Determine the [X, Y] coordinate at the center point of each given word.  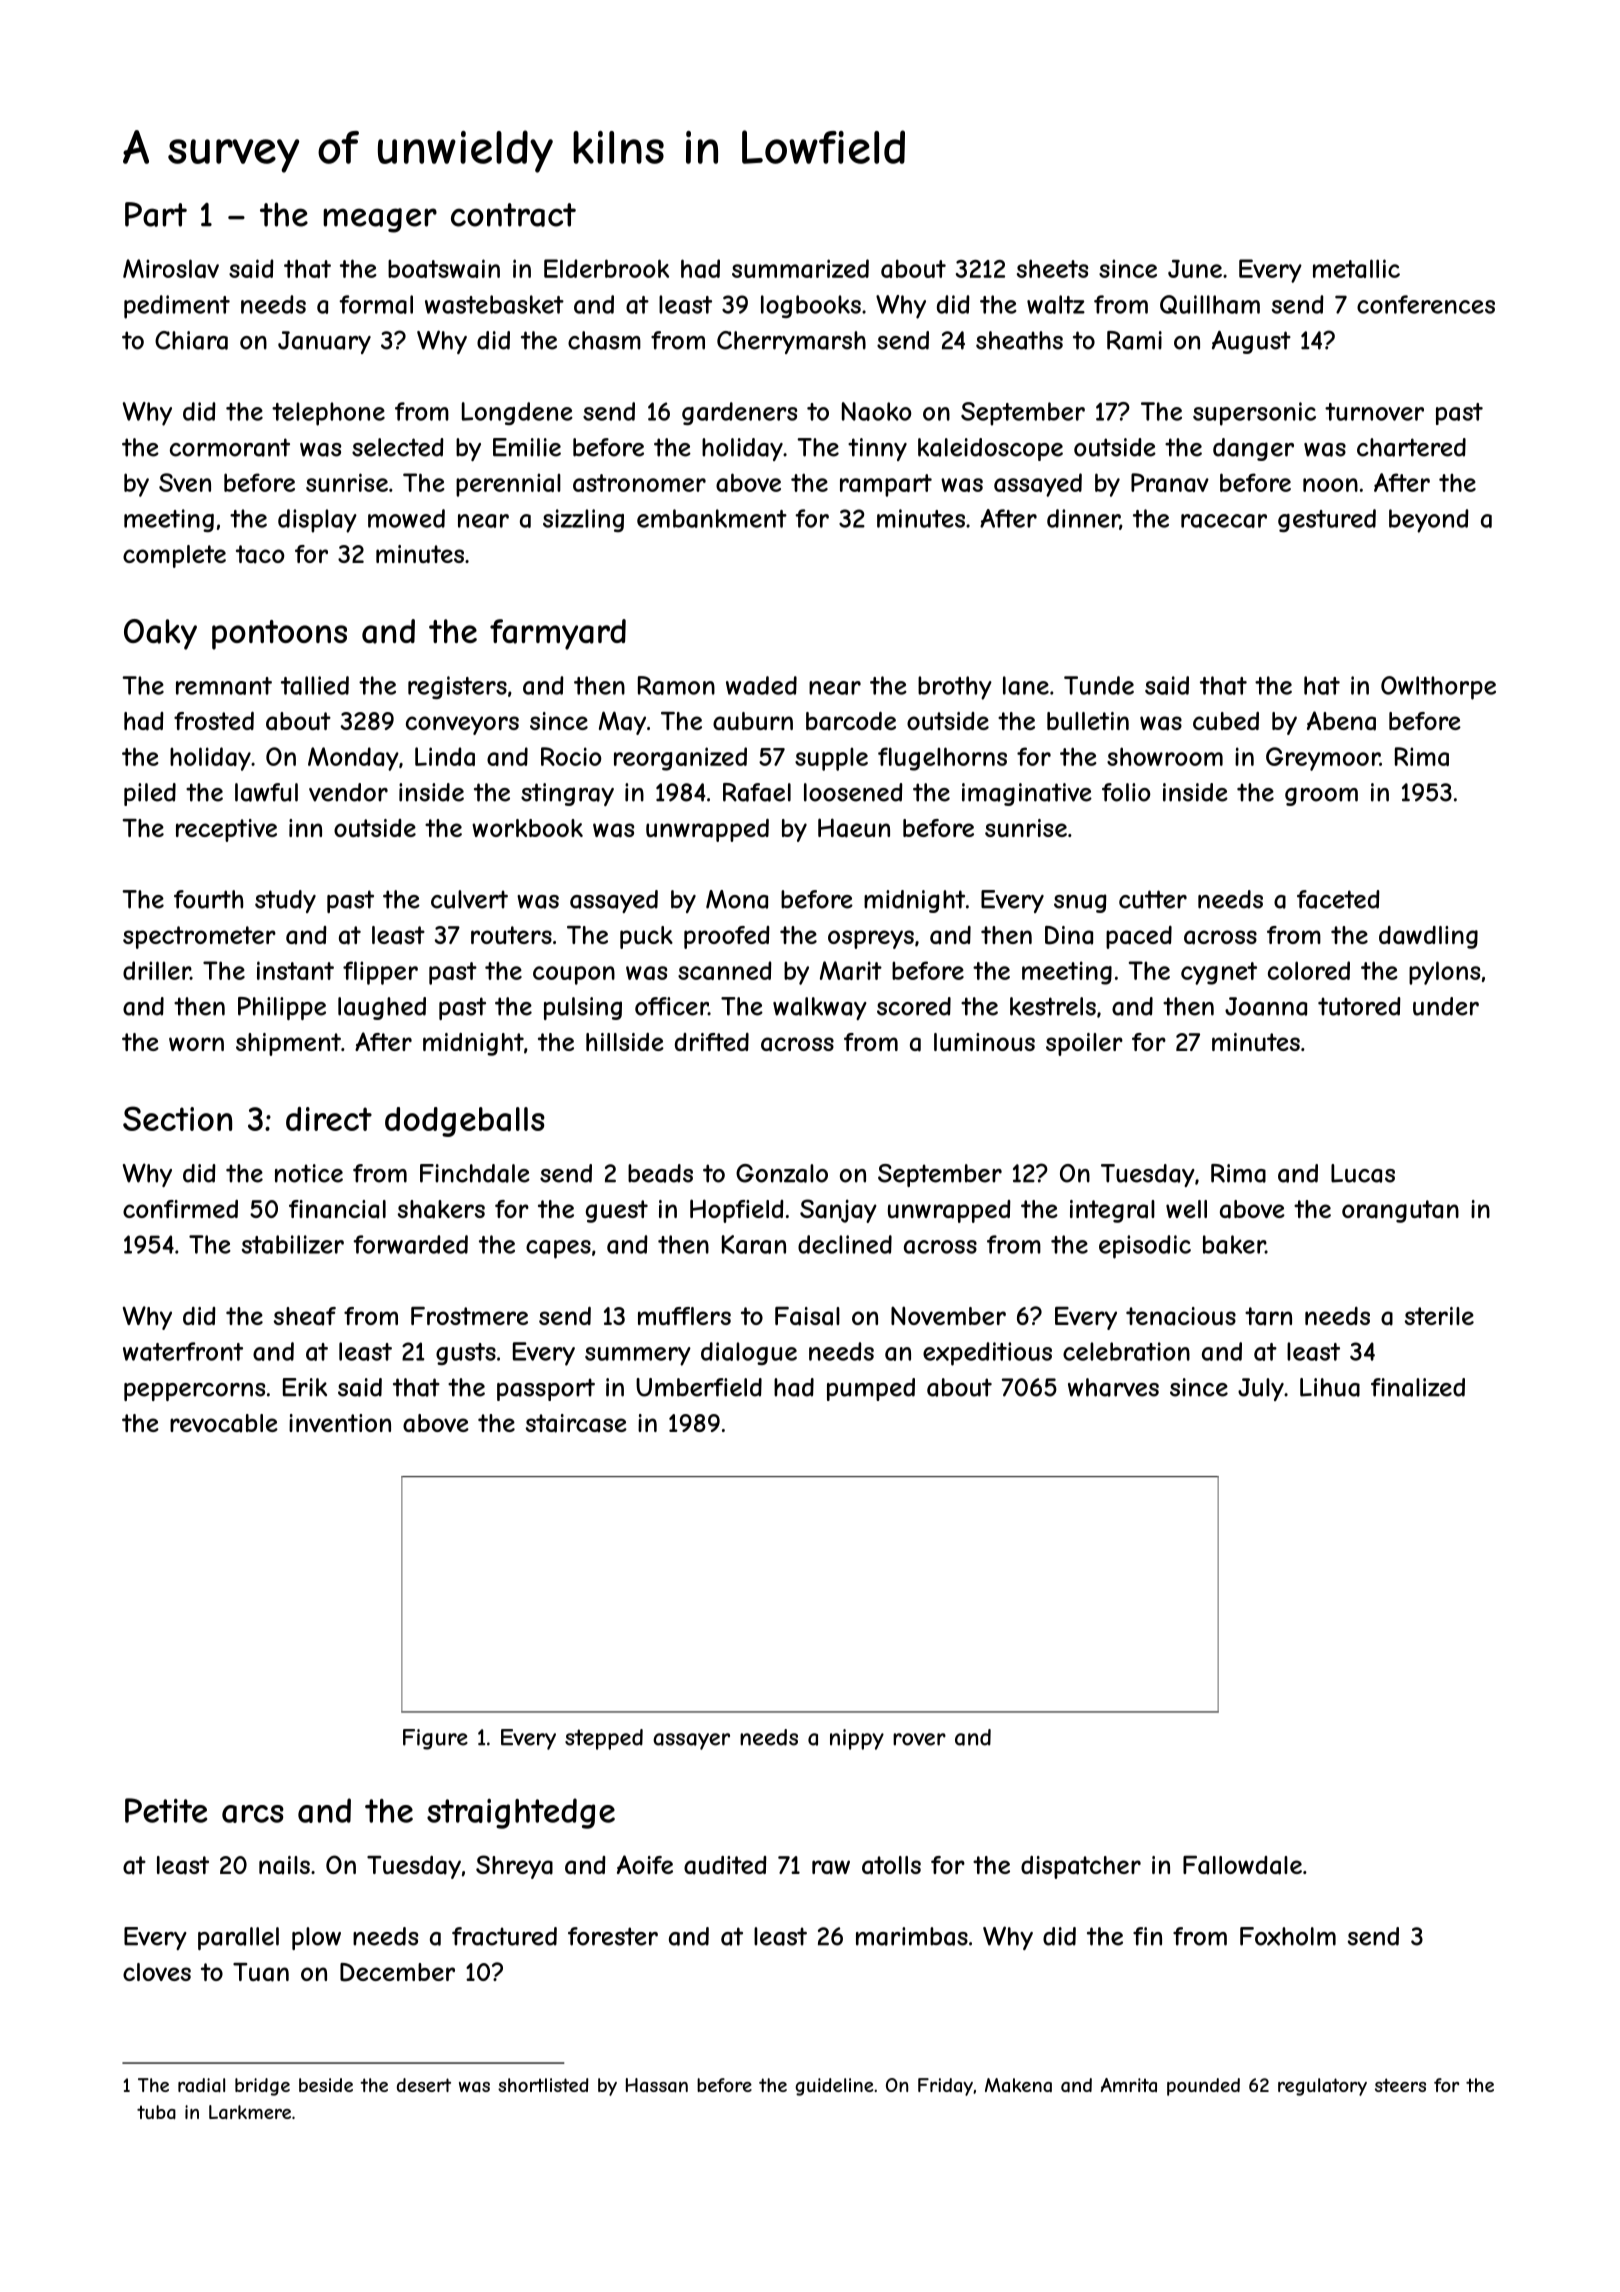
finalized [1418, 1387]
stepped [604, 1739]
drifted [712, 1042]
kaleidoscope [990, 449]
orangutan [1400, 1211]
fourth [208, 899]
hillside [625, 1042]
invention [340, 1423]
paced [1139, 937]
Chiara [191, 340]
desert [424, 2085]
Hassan [657, 2085]
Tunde [1099, 685]
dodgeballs [465, 1122]
